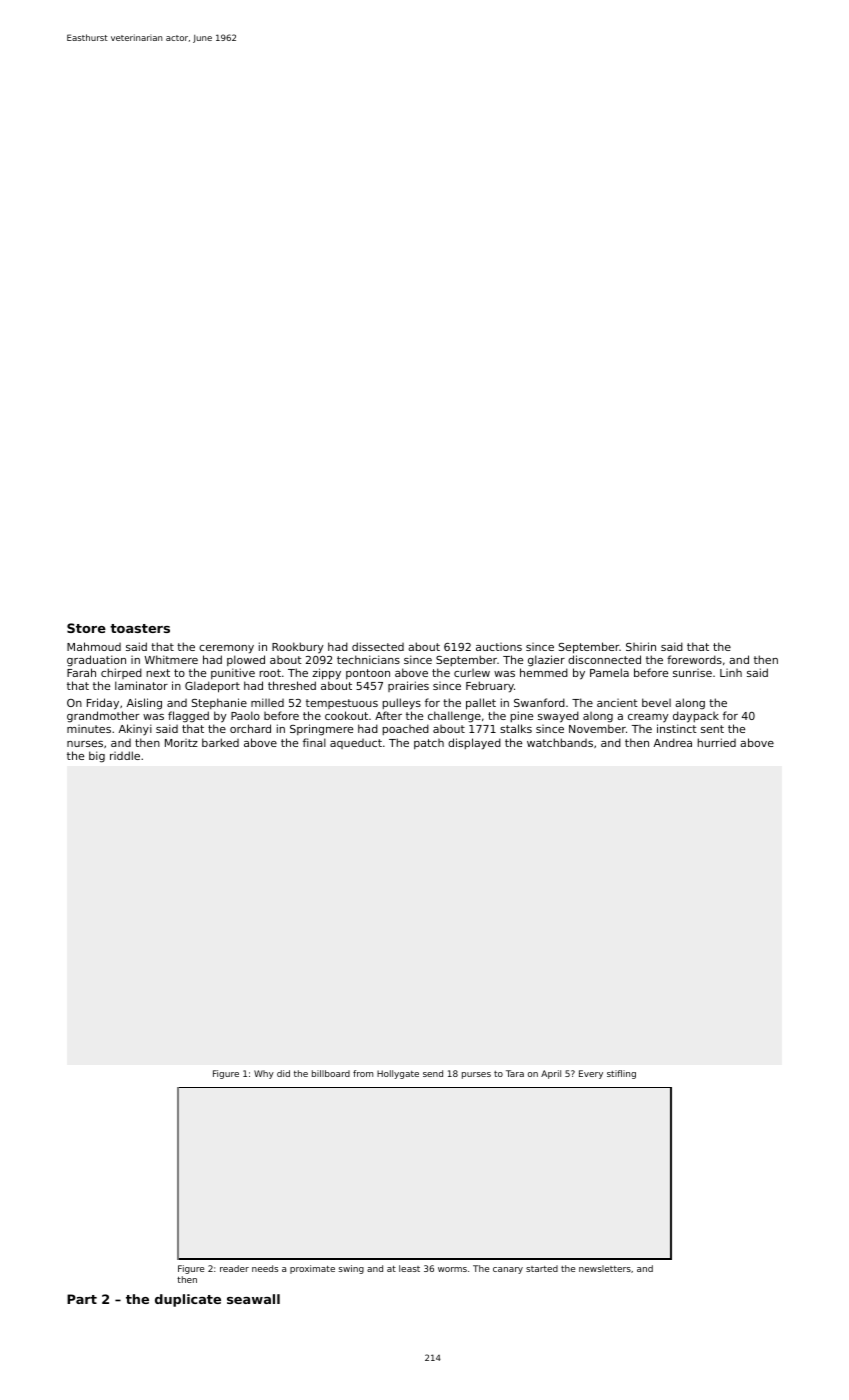  What do you see at coordinates (474, 744) in the screenshot?
I see `displayed` at bounding box center [474, 744].
